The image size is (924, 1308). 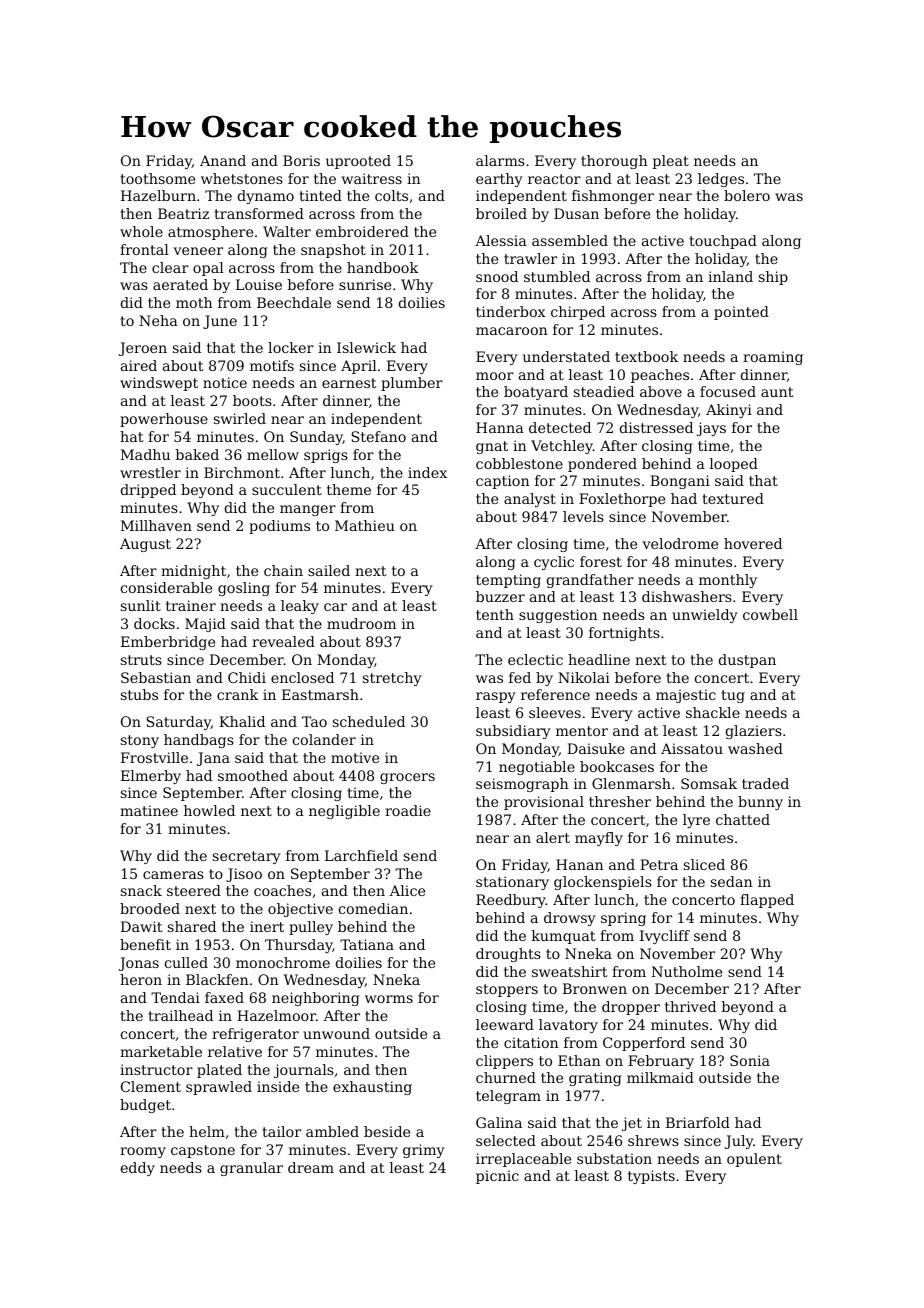 I want to click on revealed, so click(x=283, y=641).
